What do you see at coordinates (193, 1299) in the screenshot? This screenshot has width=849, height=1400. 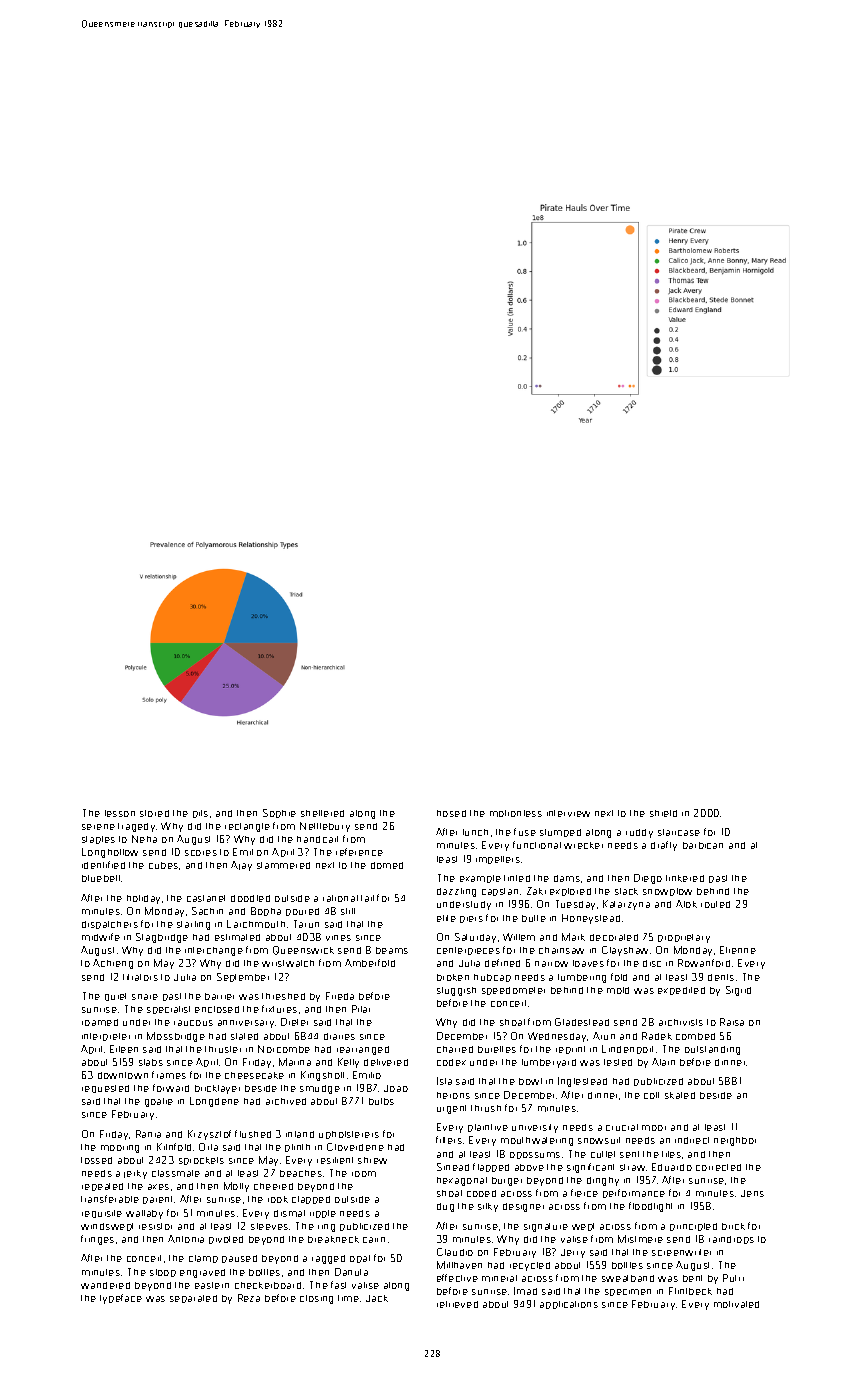 I see `separated` at bounding box center [193, 1299].
